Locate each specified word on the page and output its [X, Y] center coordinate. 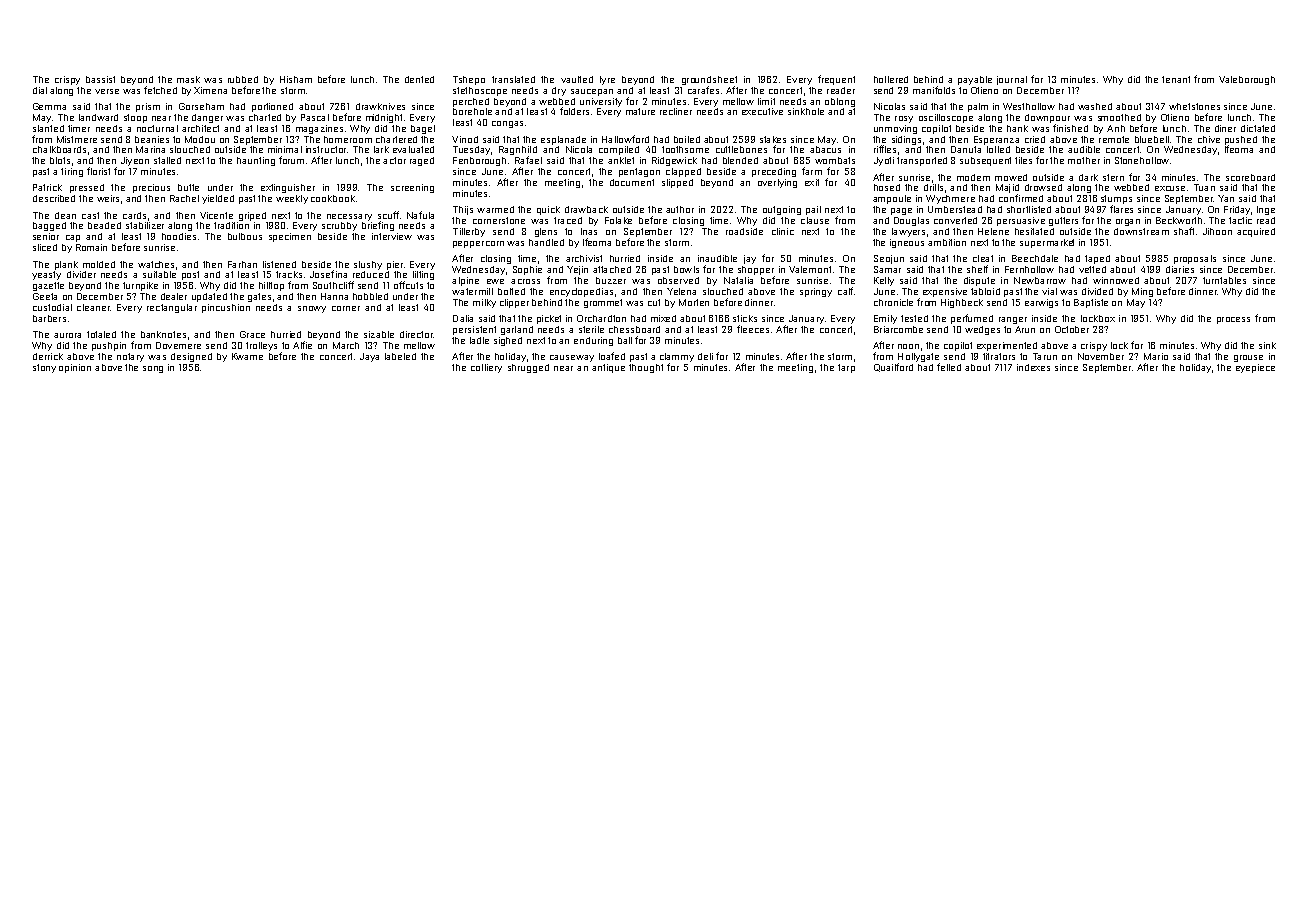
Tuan [1204, 187]
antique [608, 368]
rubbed [243, 79]
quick [548, 210]
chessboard [634, 329]
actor [394, 160]
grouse [1248, 358]
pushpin [109, 346]
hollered [891, 79]
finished [1070, 128]
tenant [1176, 79]
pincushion [226, 308]
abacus [825, 149]
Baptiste [1091, 303]
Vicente [216, 215]
